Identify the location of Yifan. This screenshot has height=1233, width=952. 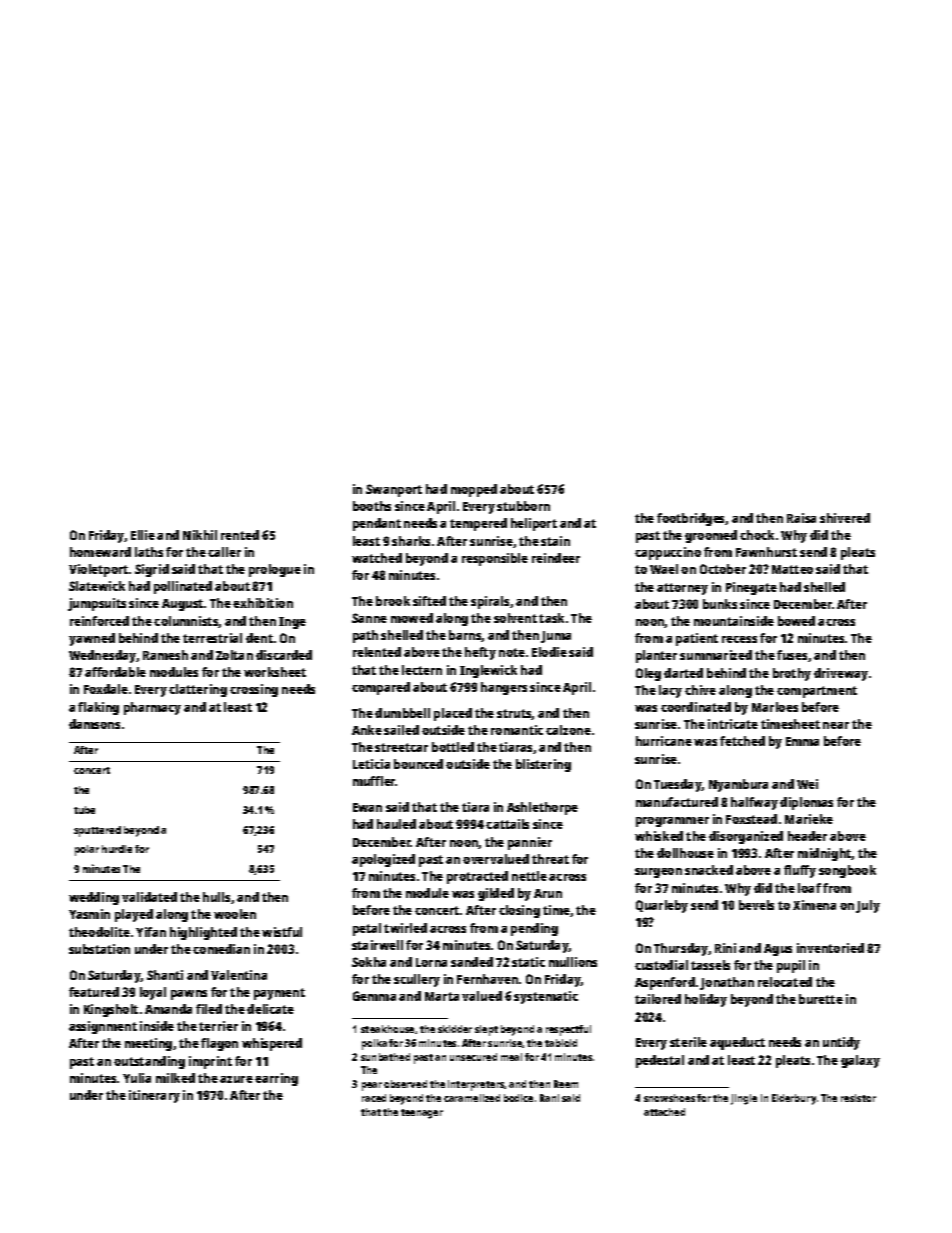
(151, 932).
